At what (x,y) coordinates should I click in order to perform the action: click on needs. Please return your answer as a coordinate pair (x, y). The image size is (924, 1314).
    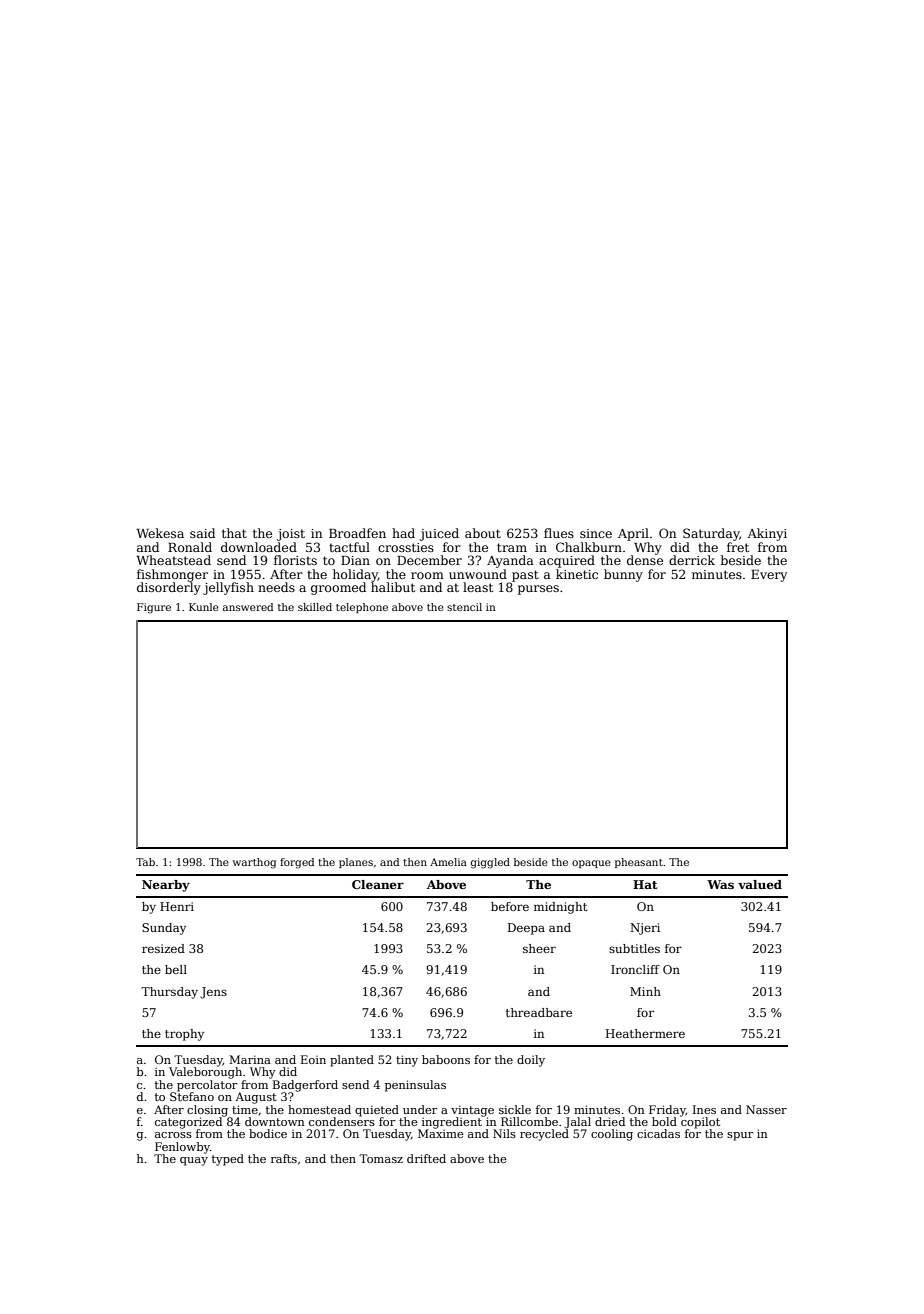
    Looking at the image, I should click on (276, 587).
